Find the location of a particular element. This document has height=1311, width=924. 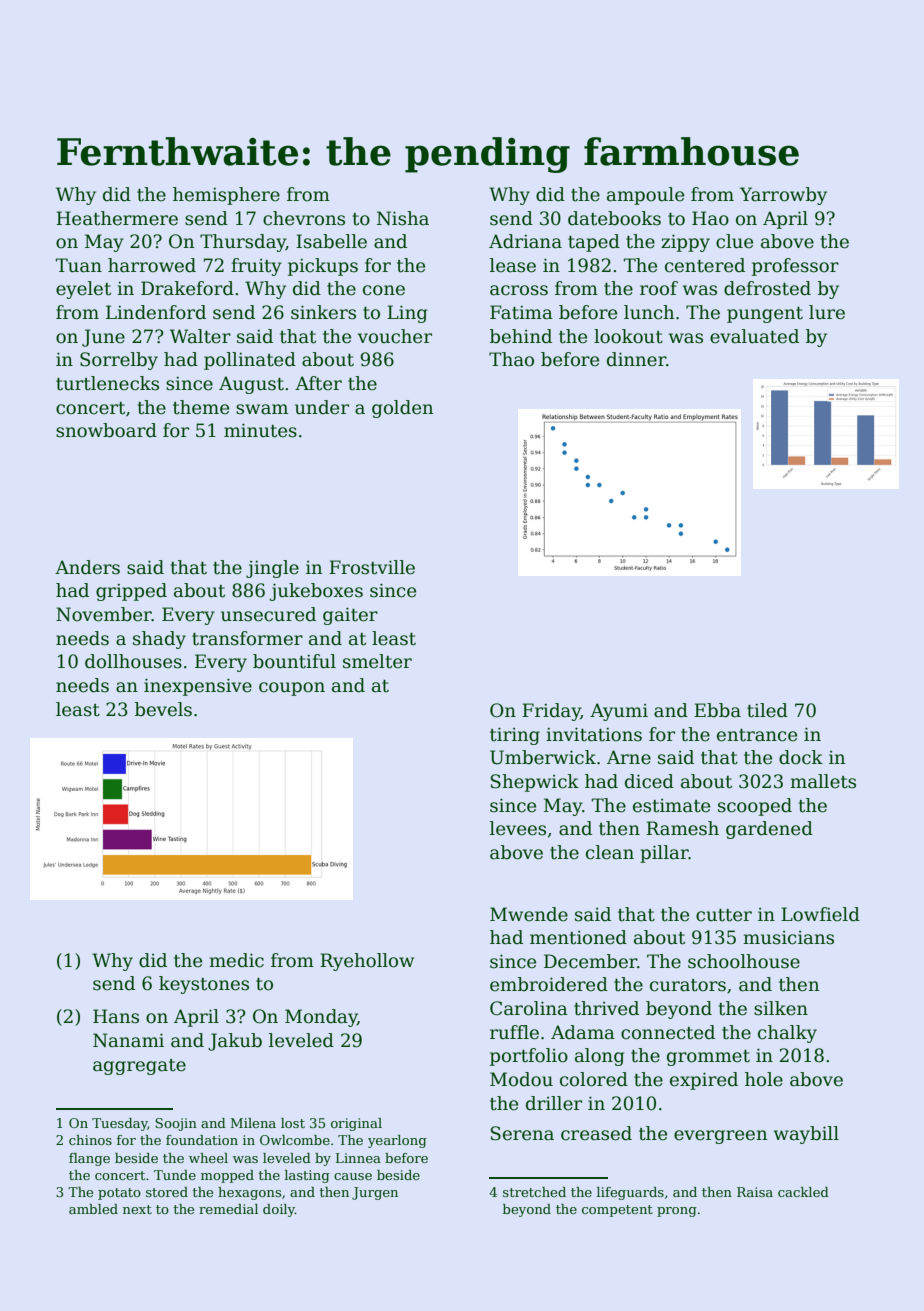

ambled is located at coordinates (93, 1209).
